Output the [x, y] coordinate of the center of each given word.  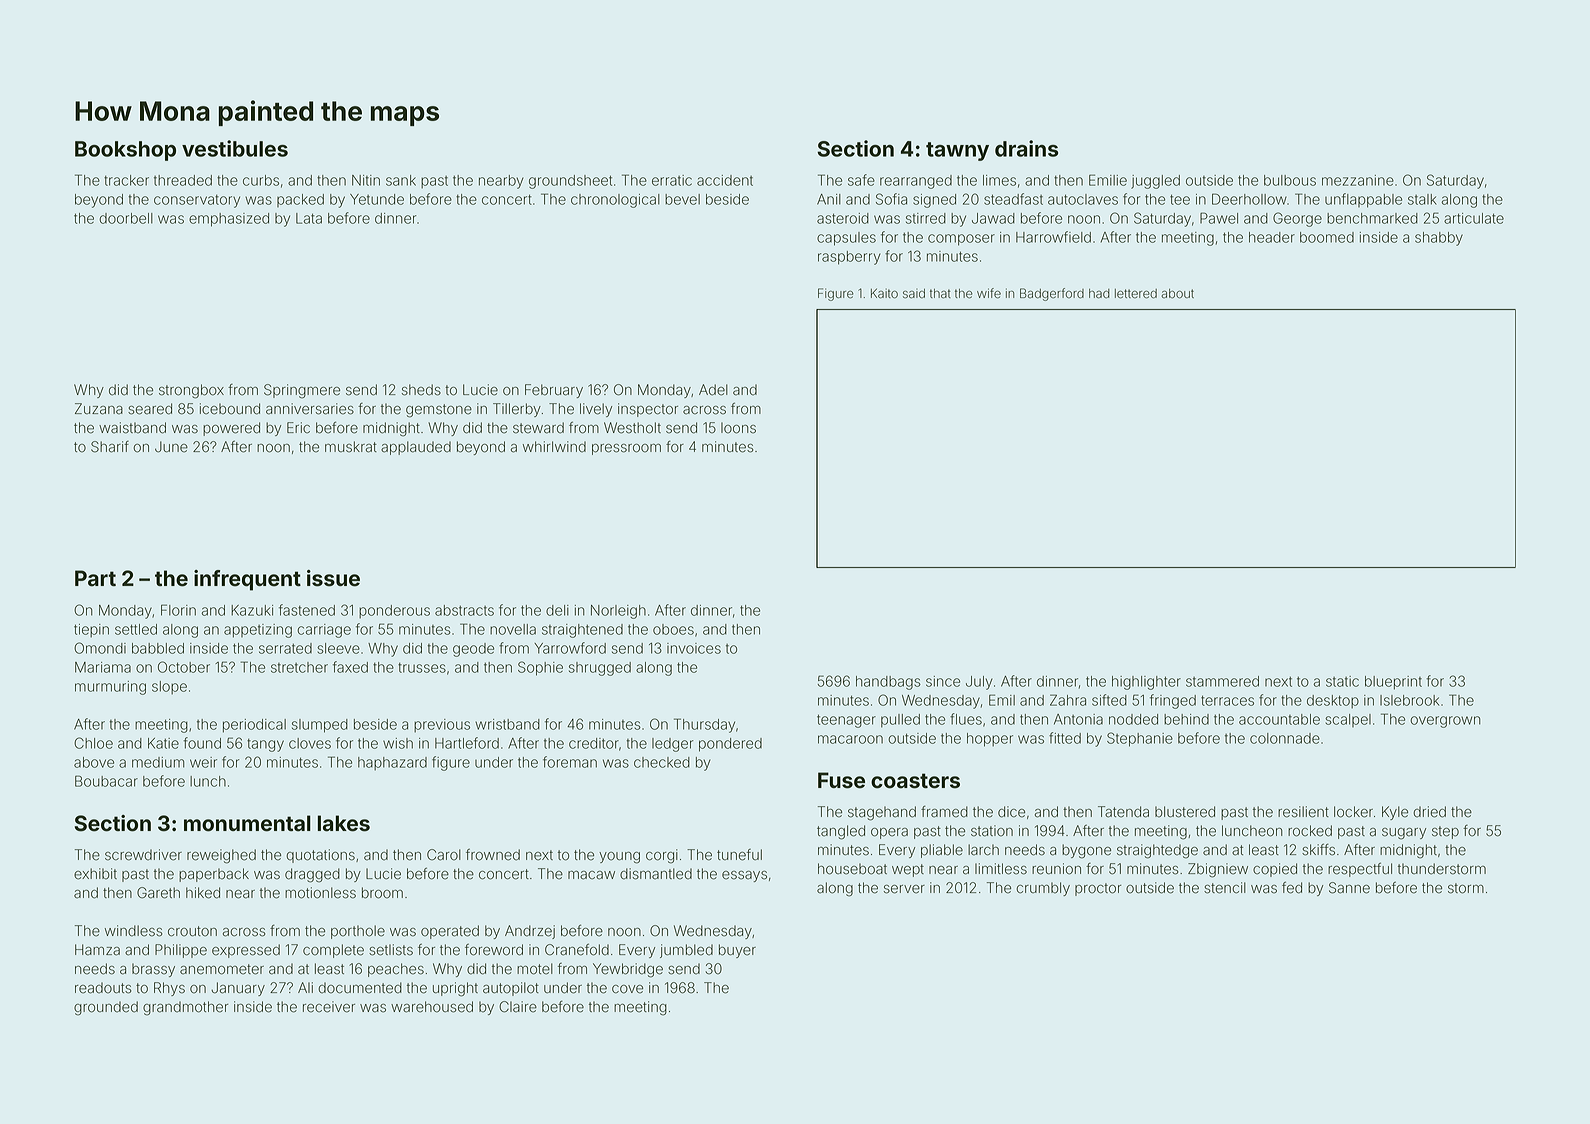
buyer [737, 951]
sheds [421, 390]
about [1177, 294]
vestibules [235, 148]
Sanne [1349, 888]
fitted [1065, 738]
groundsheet [570, 182]
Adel [713, 390]
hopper [990, 740]
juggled [1155, 182]
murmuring [110, 688]
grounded [106, 1008]
